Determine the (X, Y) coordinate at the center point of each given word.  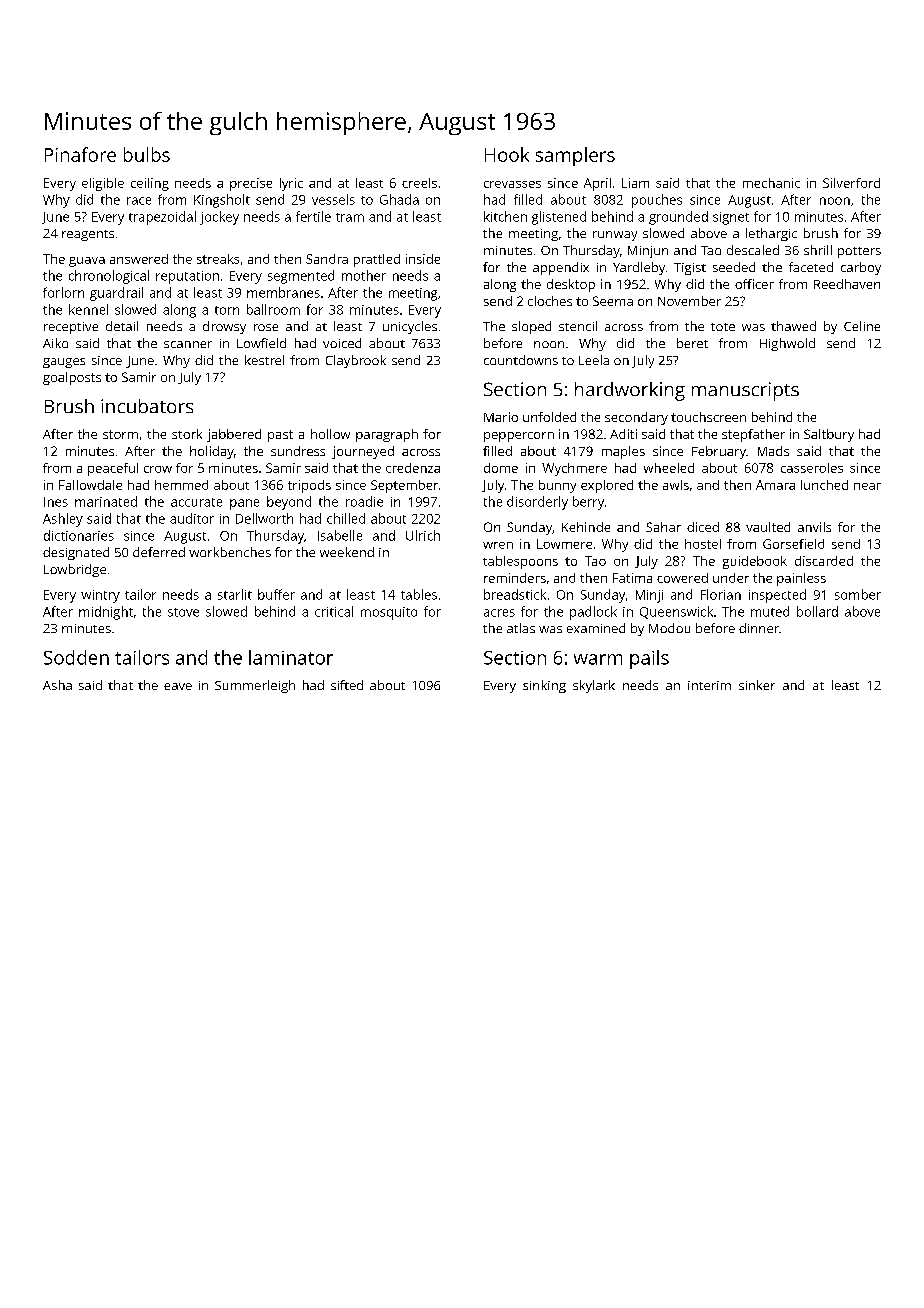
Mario (501, 417)
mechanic (771, 183)
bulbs (147, 154)
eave (178, 686)
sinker (757, 685)
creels (419, 183)
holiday (212, 452)
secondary (636, 418)
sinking (544, 686)
